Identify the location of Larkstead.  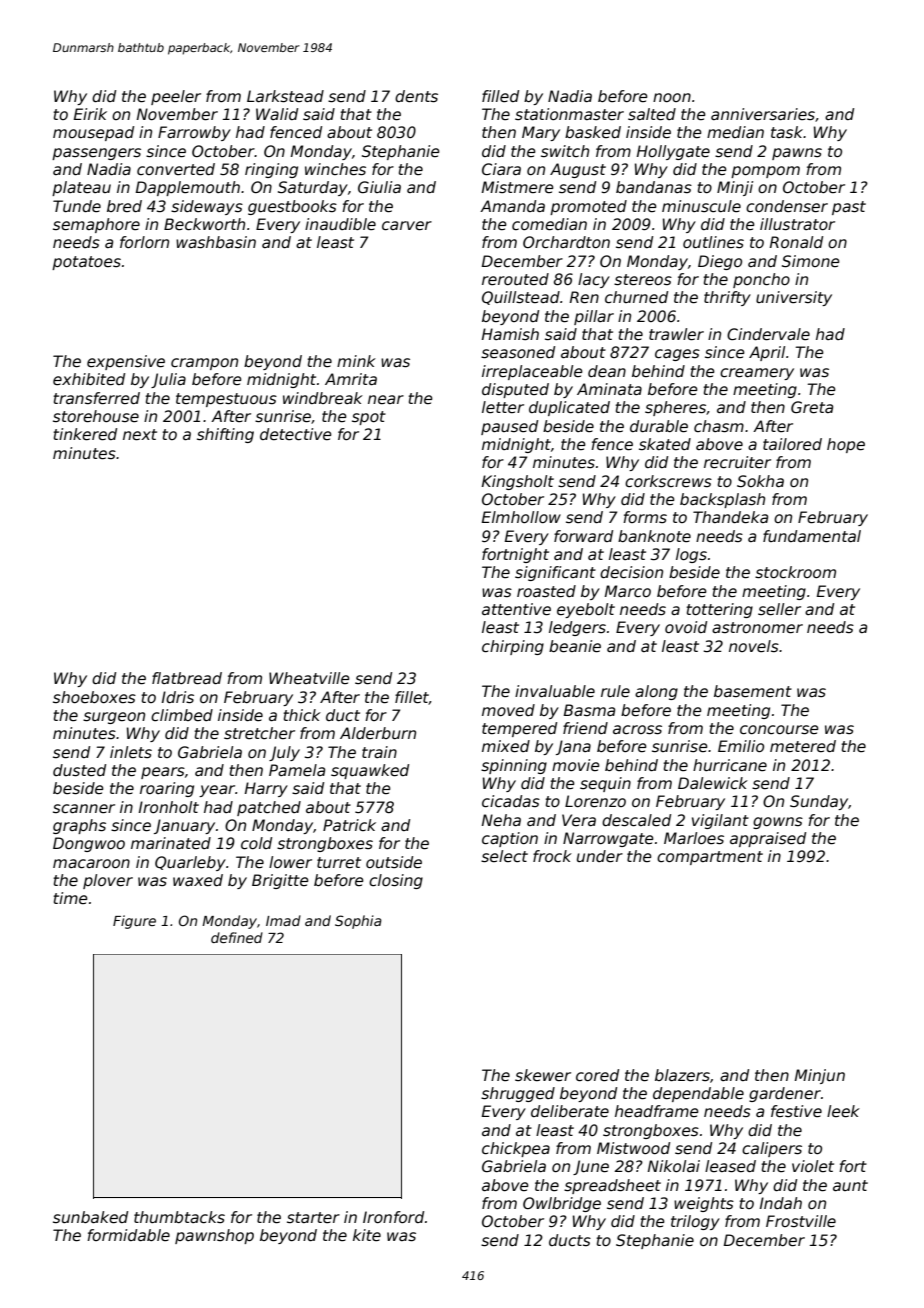
(285, 96).
